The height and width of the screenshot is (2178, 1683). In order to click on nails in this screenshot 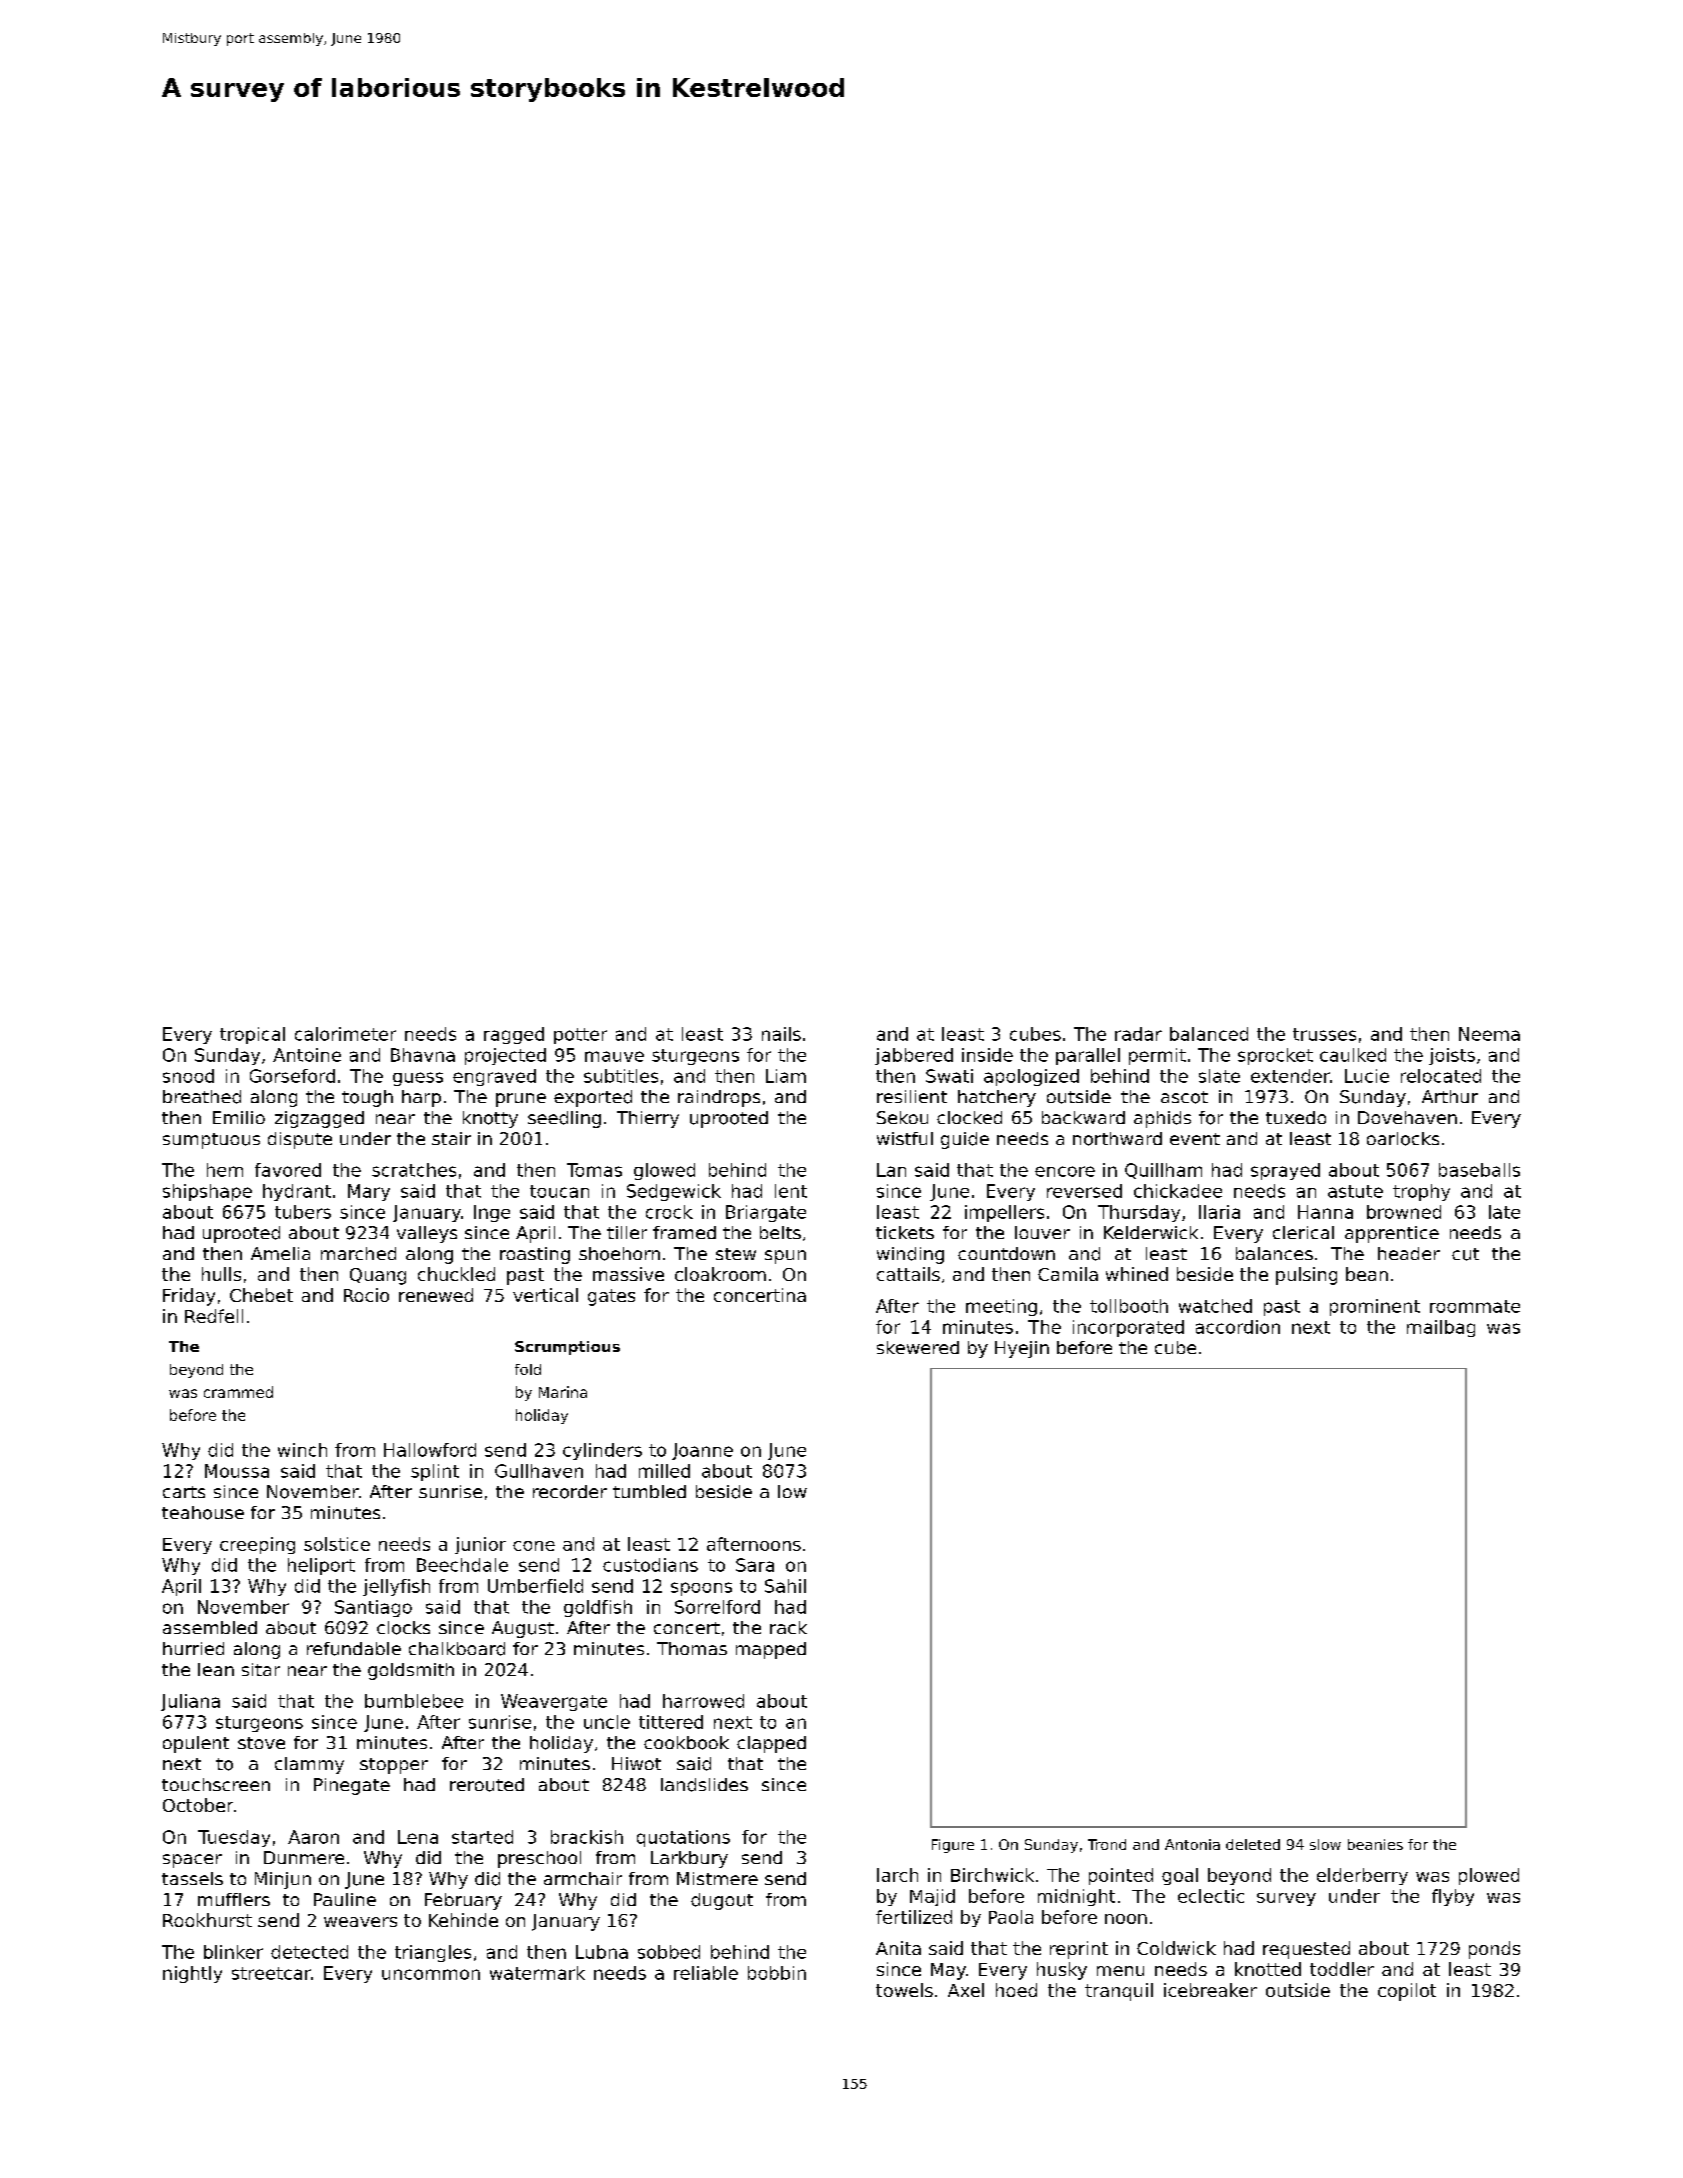, I will do `click(781, 1034)`.
